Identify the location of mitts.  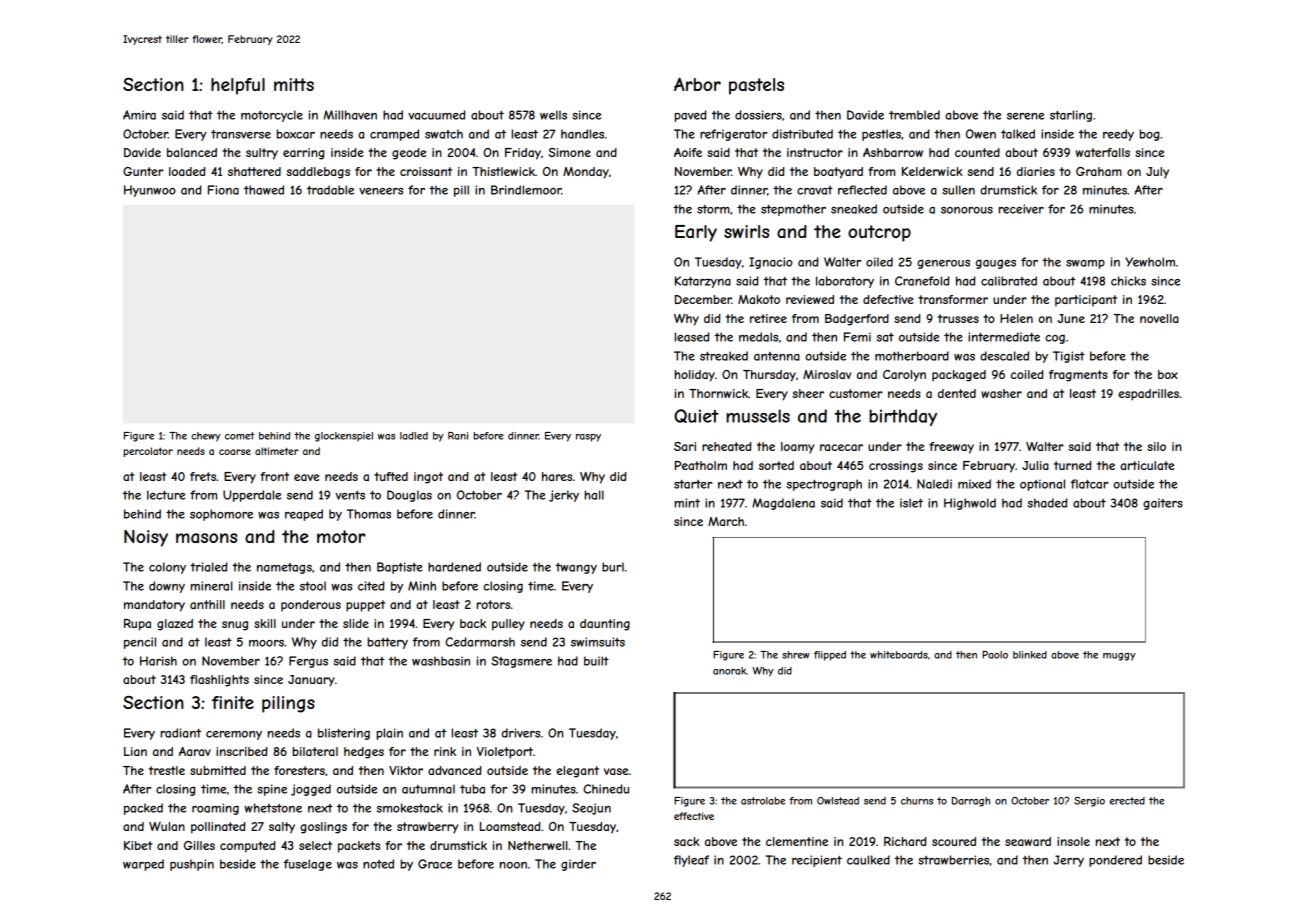
(294, 84).
